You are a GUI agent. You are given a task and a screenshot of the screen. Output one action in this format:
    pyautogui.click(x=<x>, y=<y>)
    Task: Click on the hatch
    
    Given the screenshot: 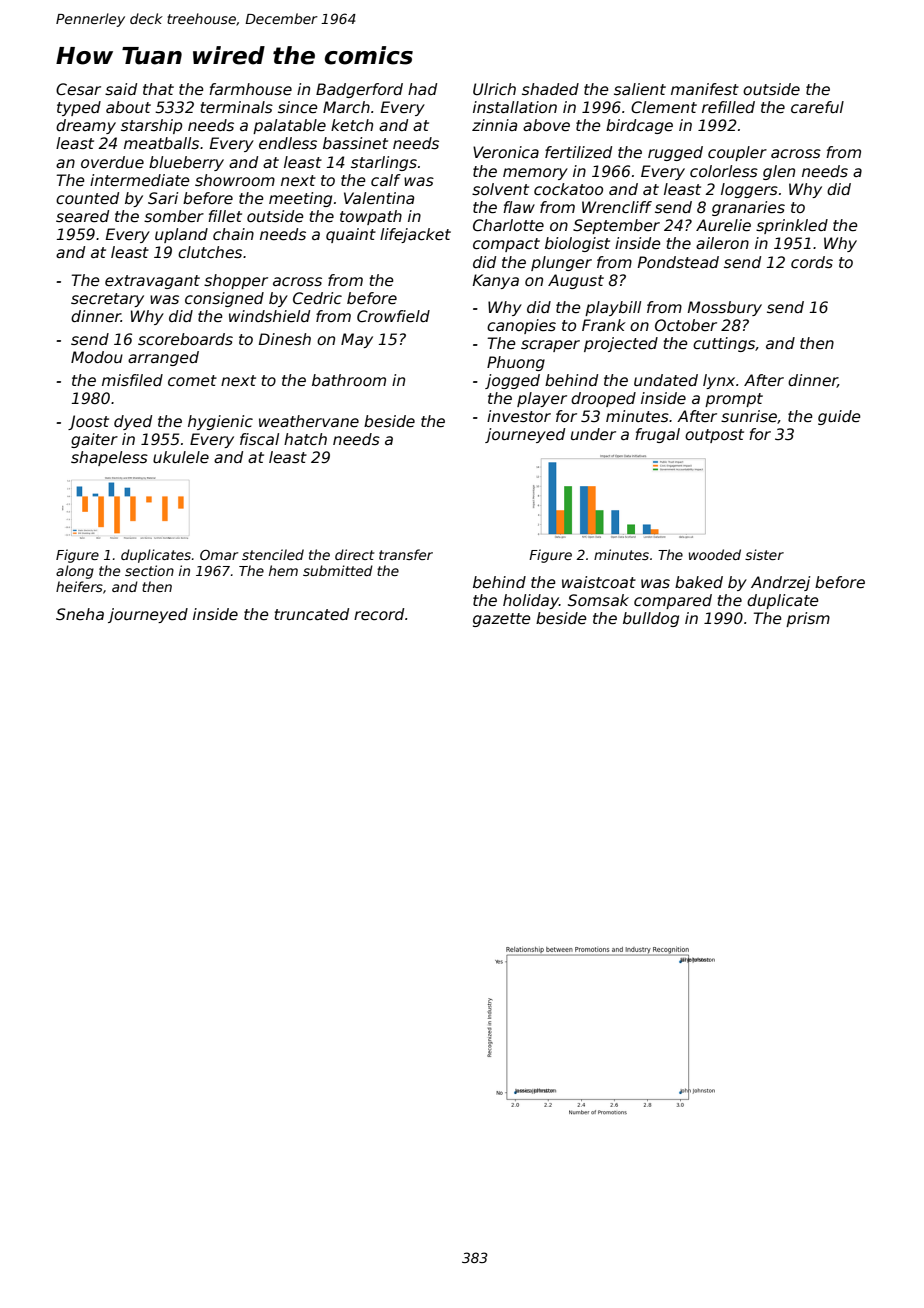 What is the action you would take?
    pyautogui.click(x=305, y=439)
